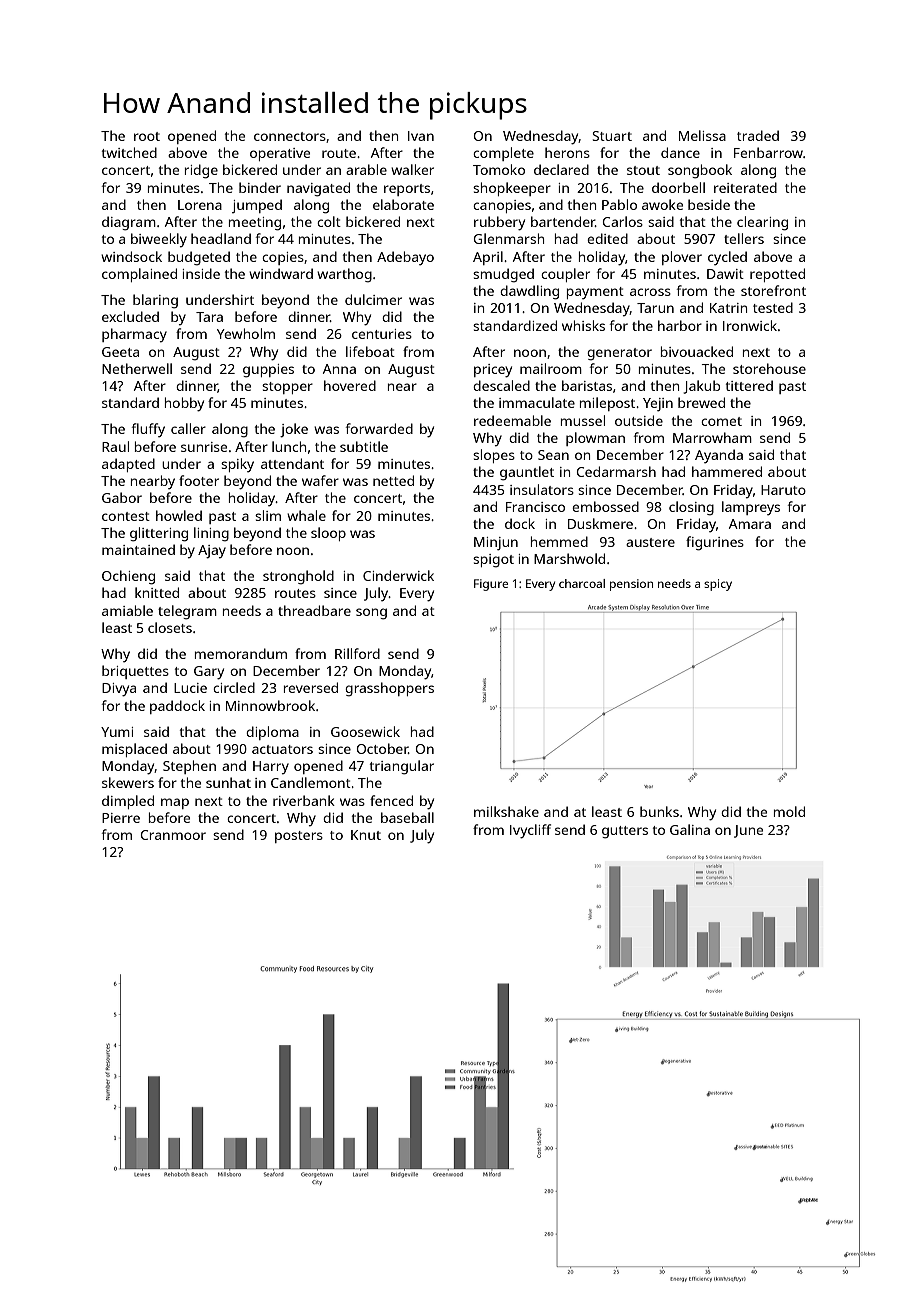  I want to click on root, so click(147, 136).
